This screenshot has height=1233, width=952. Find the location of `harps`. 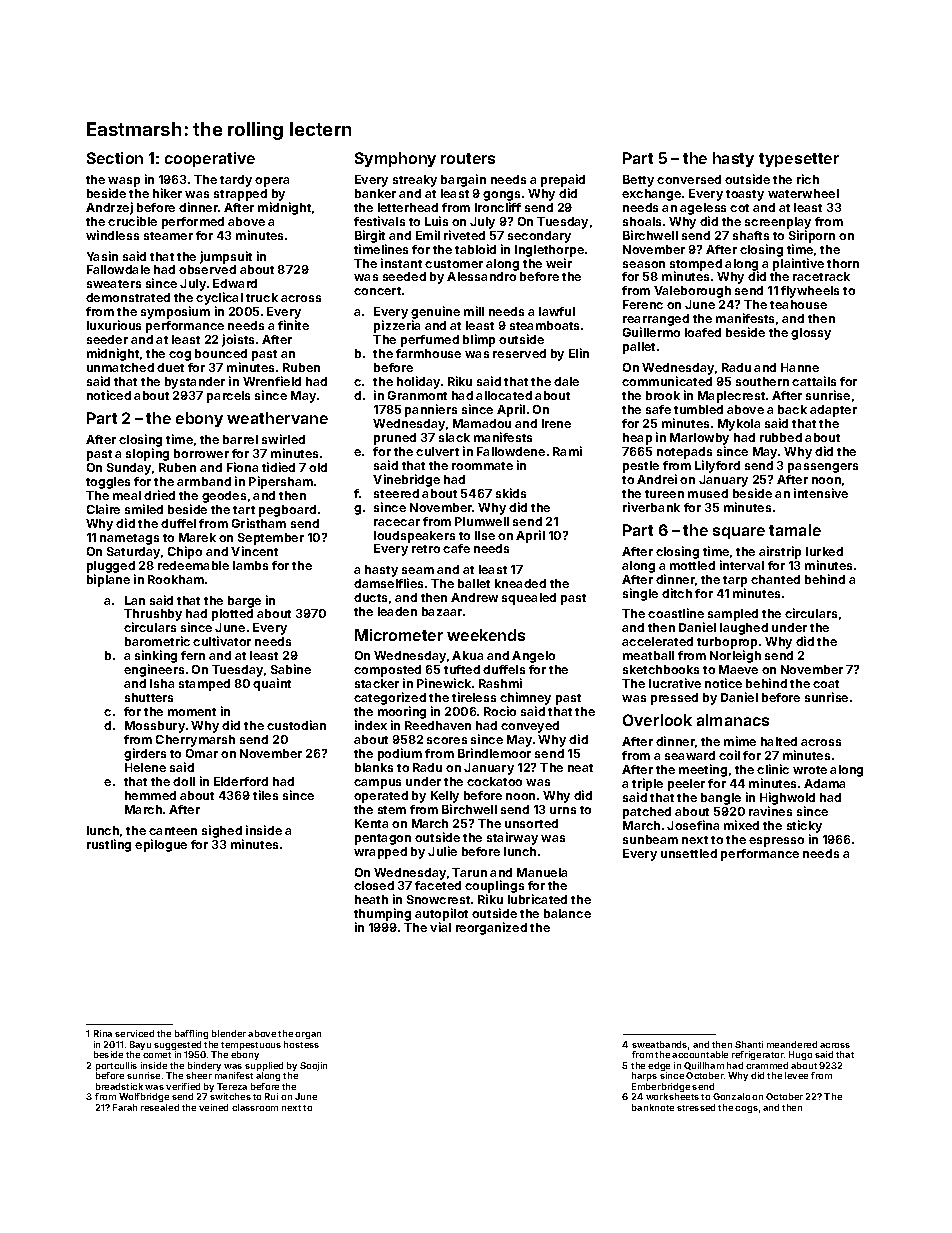

harps is located at coordinates (644, 1076).
